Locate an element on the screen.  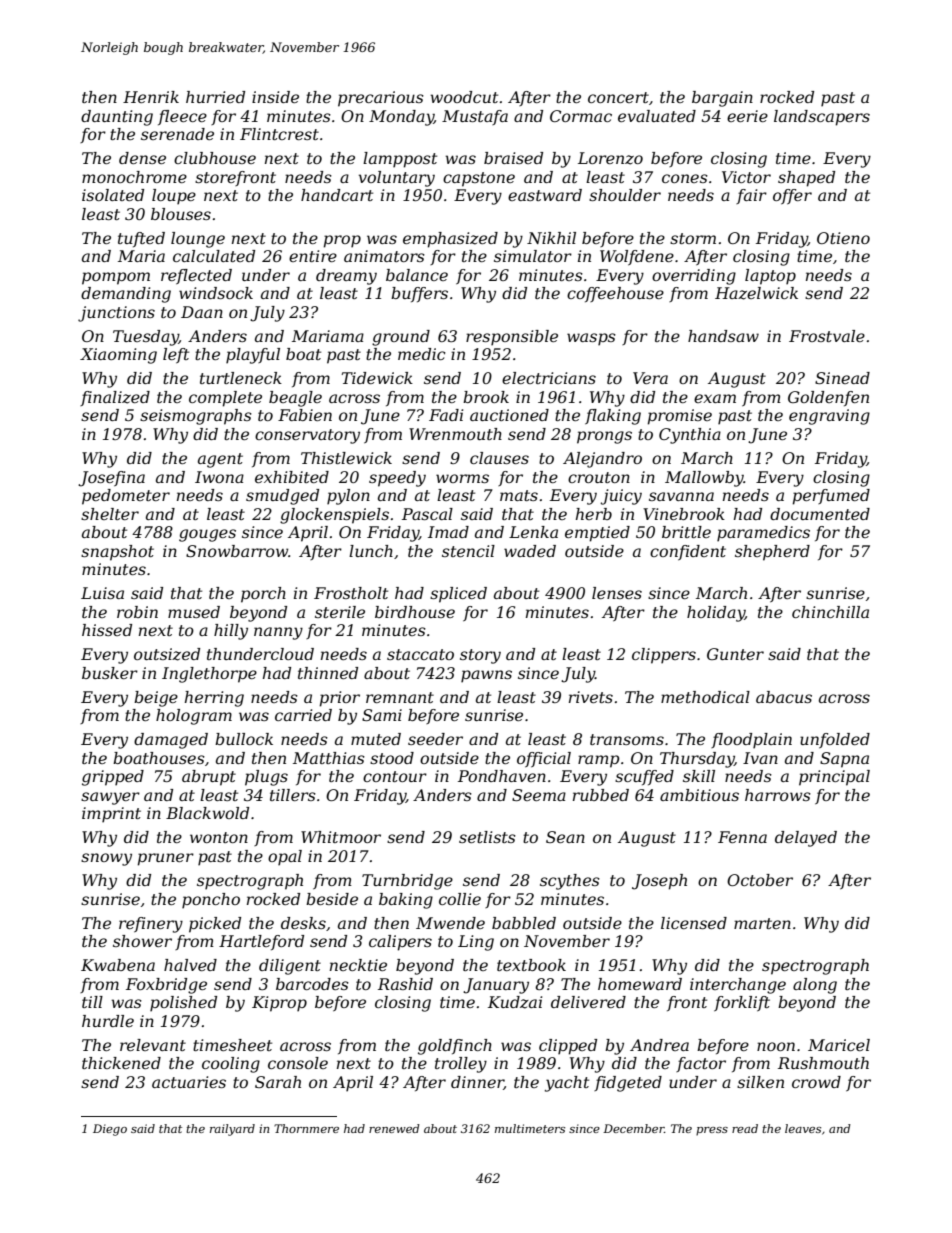
Sinead is located at coordinates (842, 378).
